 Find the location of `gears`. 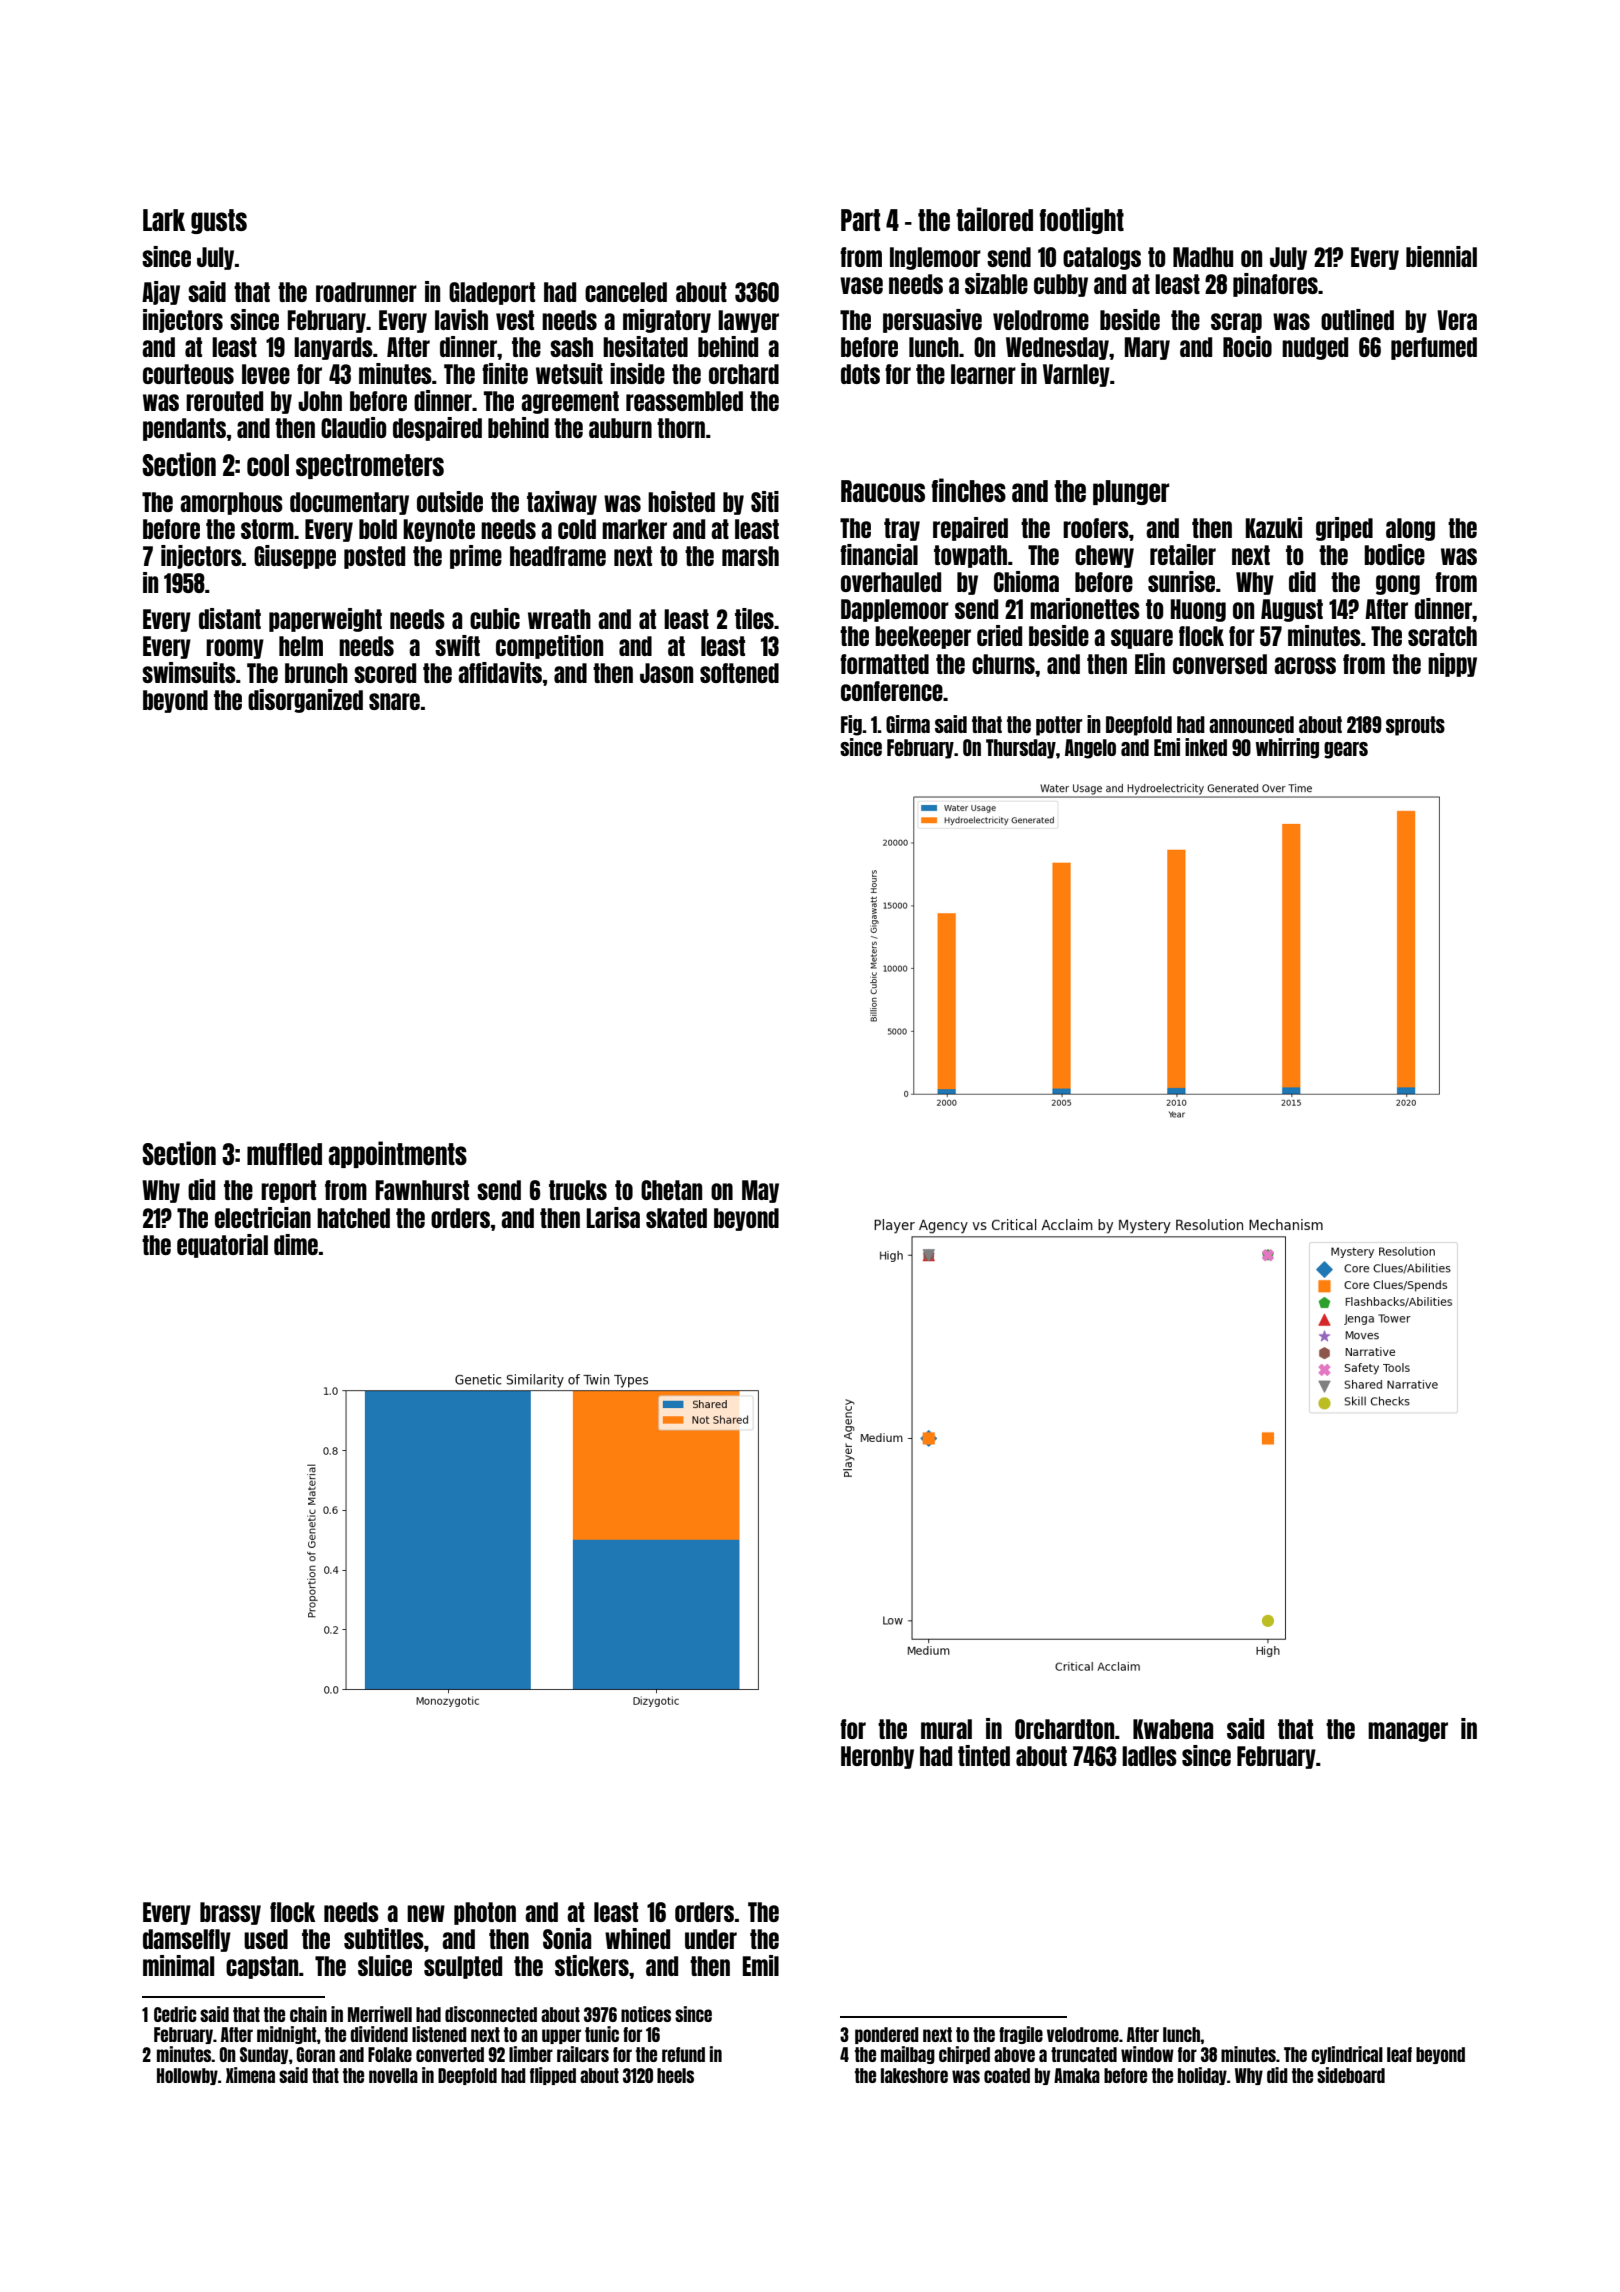

gears is located at coordinates (1346, 750).
